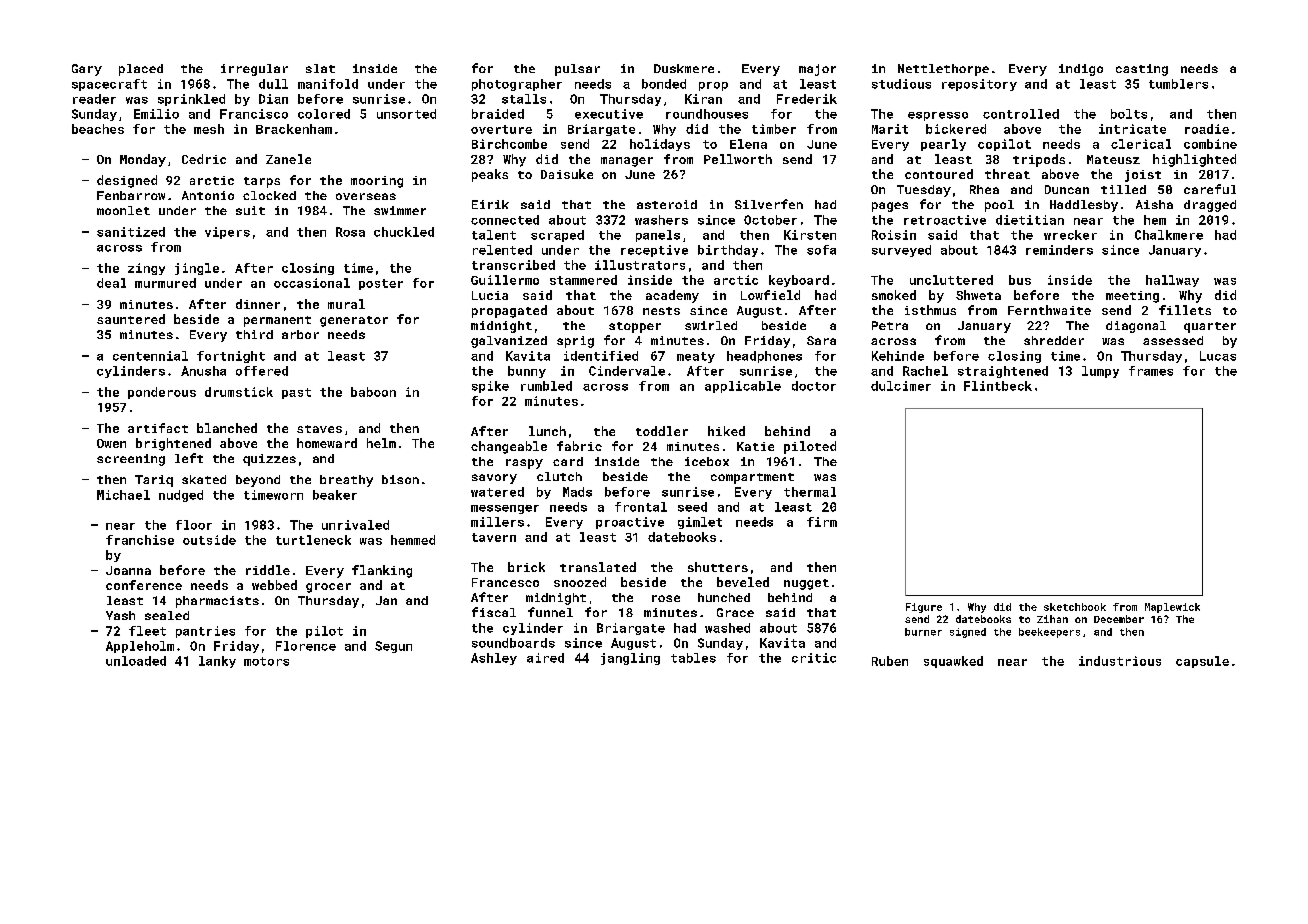 The height and width of the page is (924, 1308). I want to click on shredder, so click(1054, 340).
